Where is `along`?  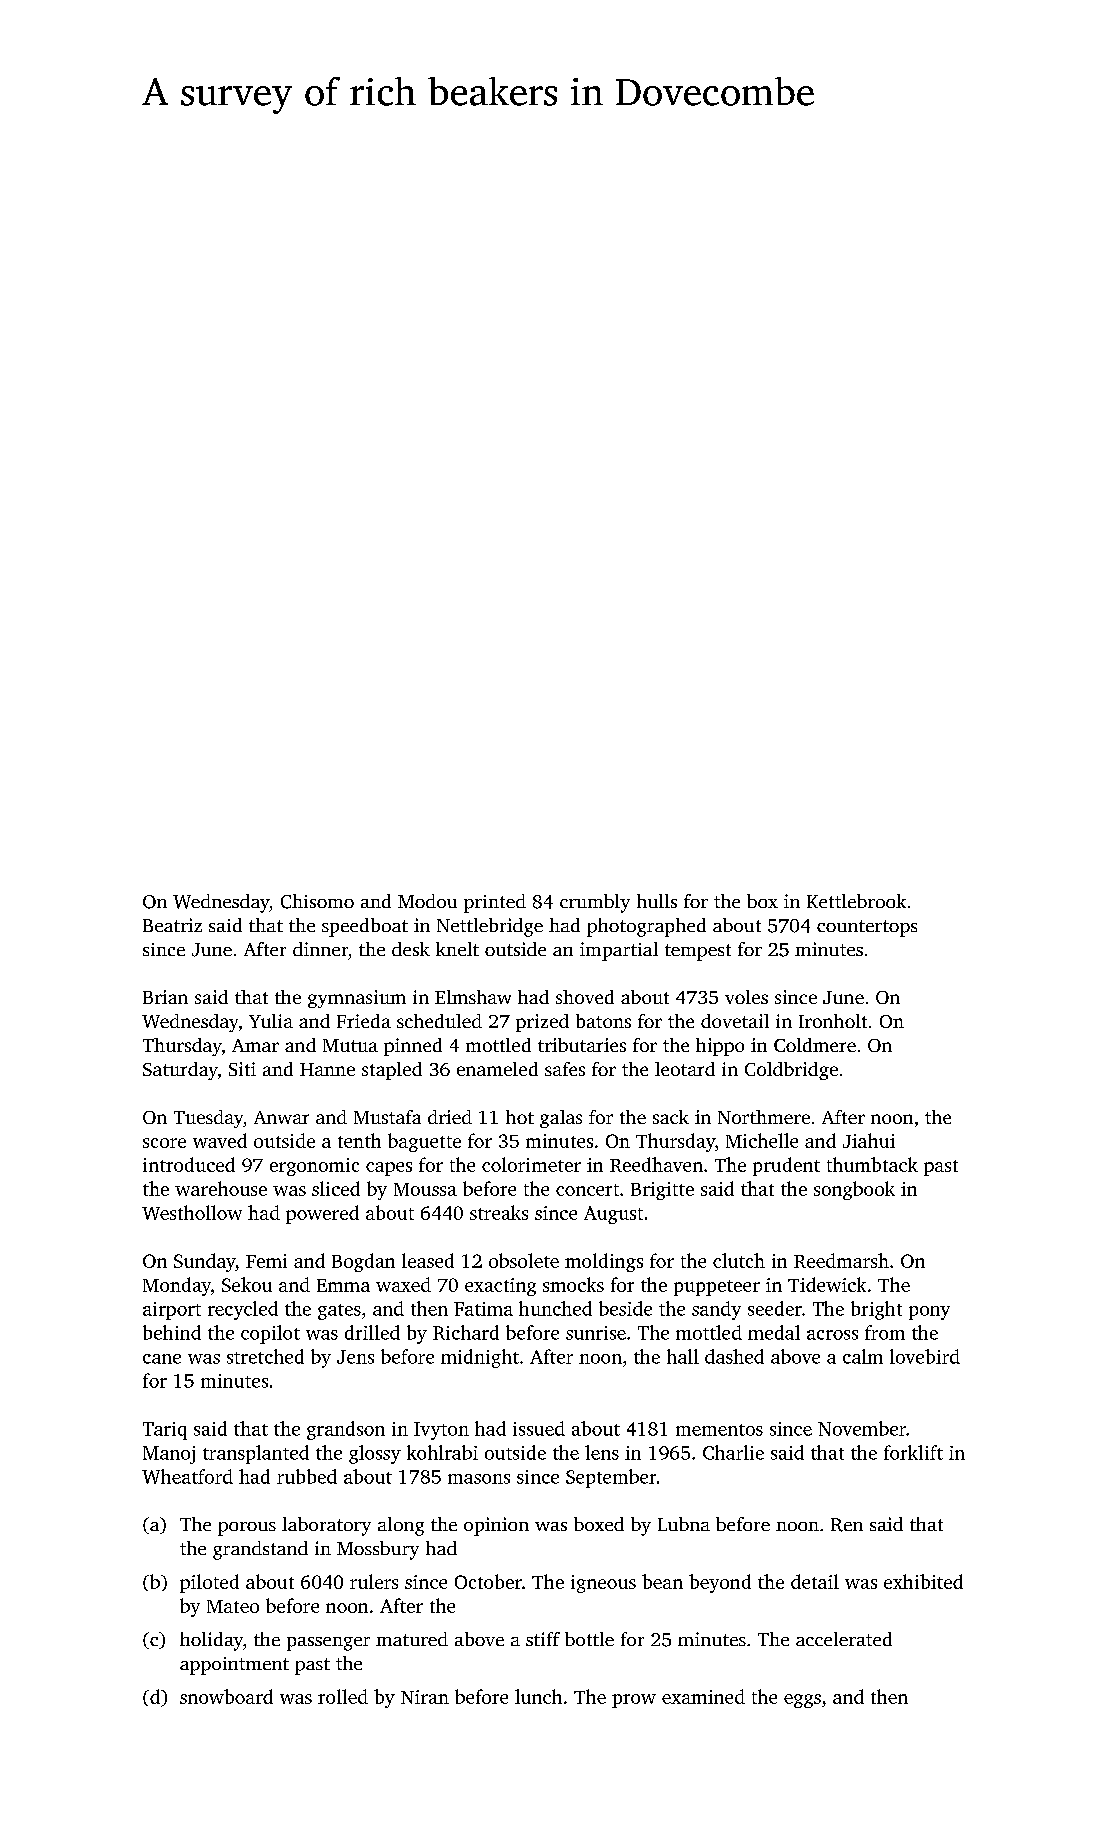 along is located at coordinates (401, 1526).
